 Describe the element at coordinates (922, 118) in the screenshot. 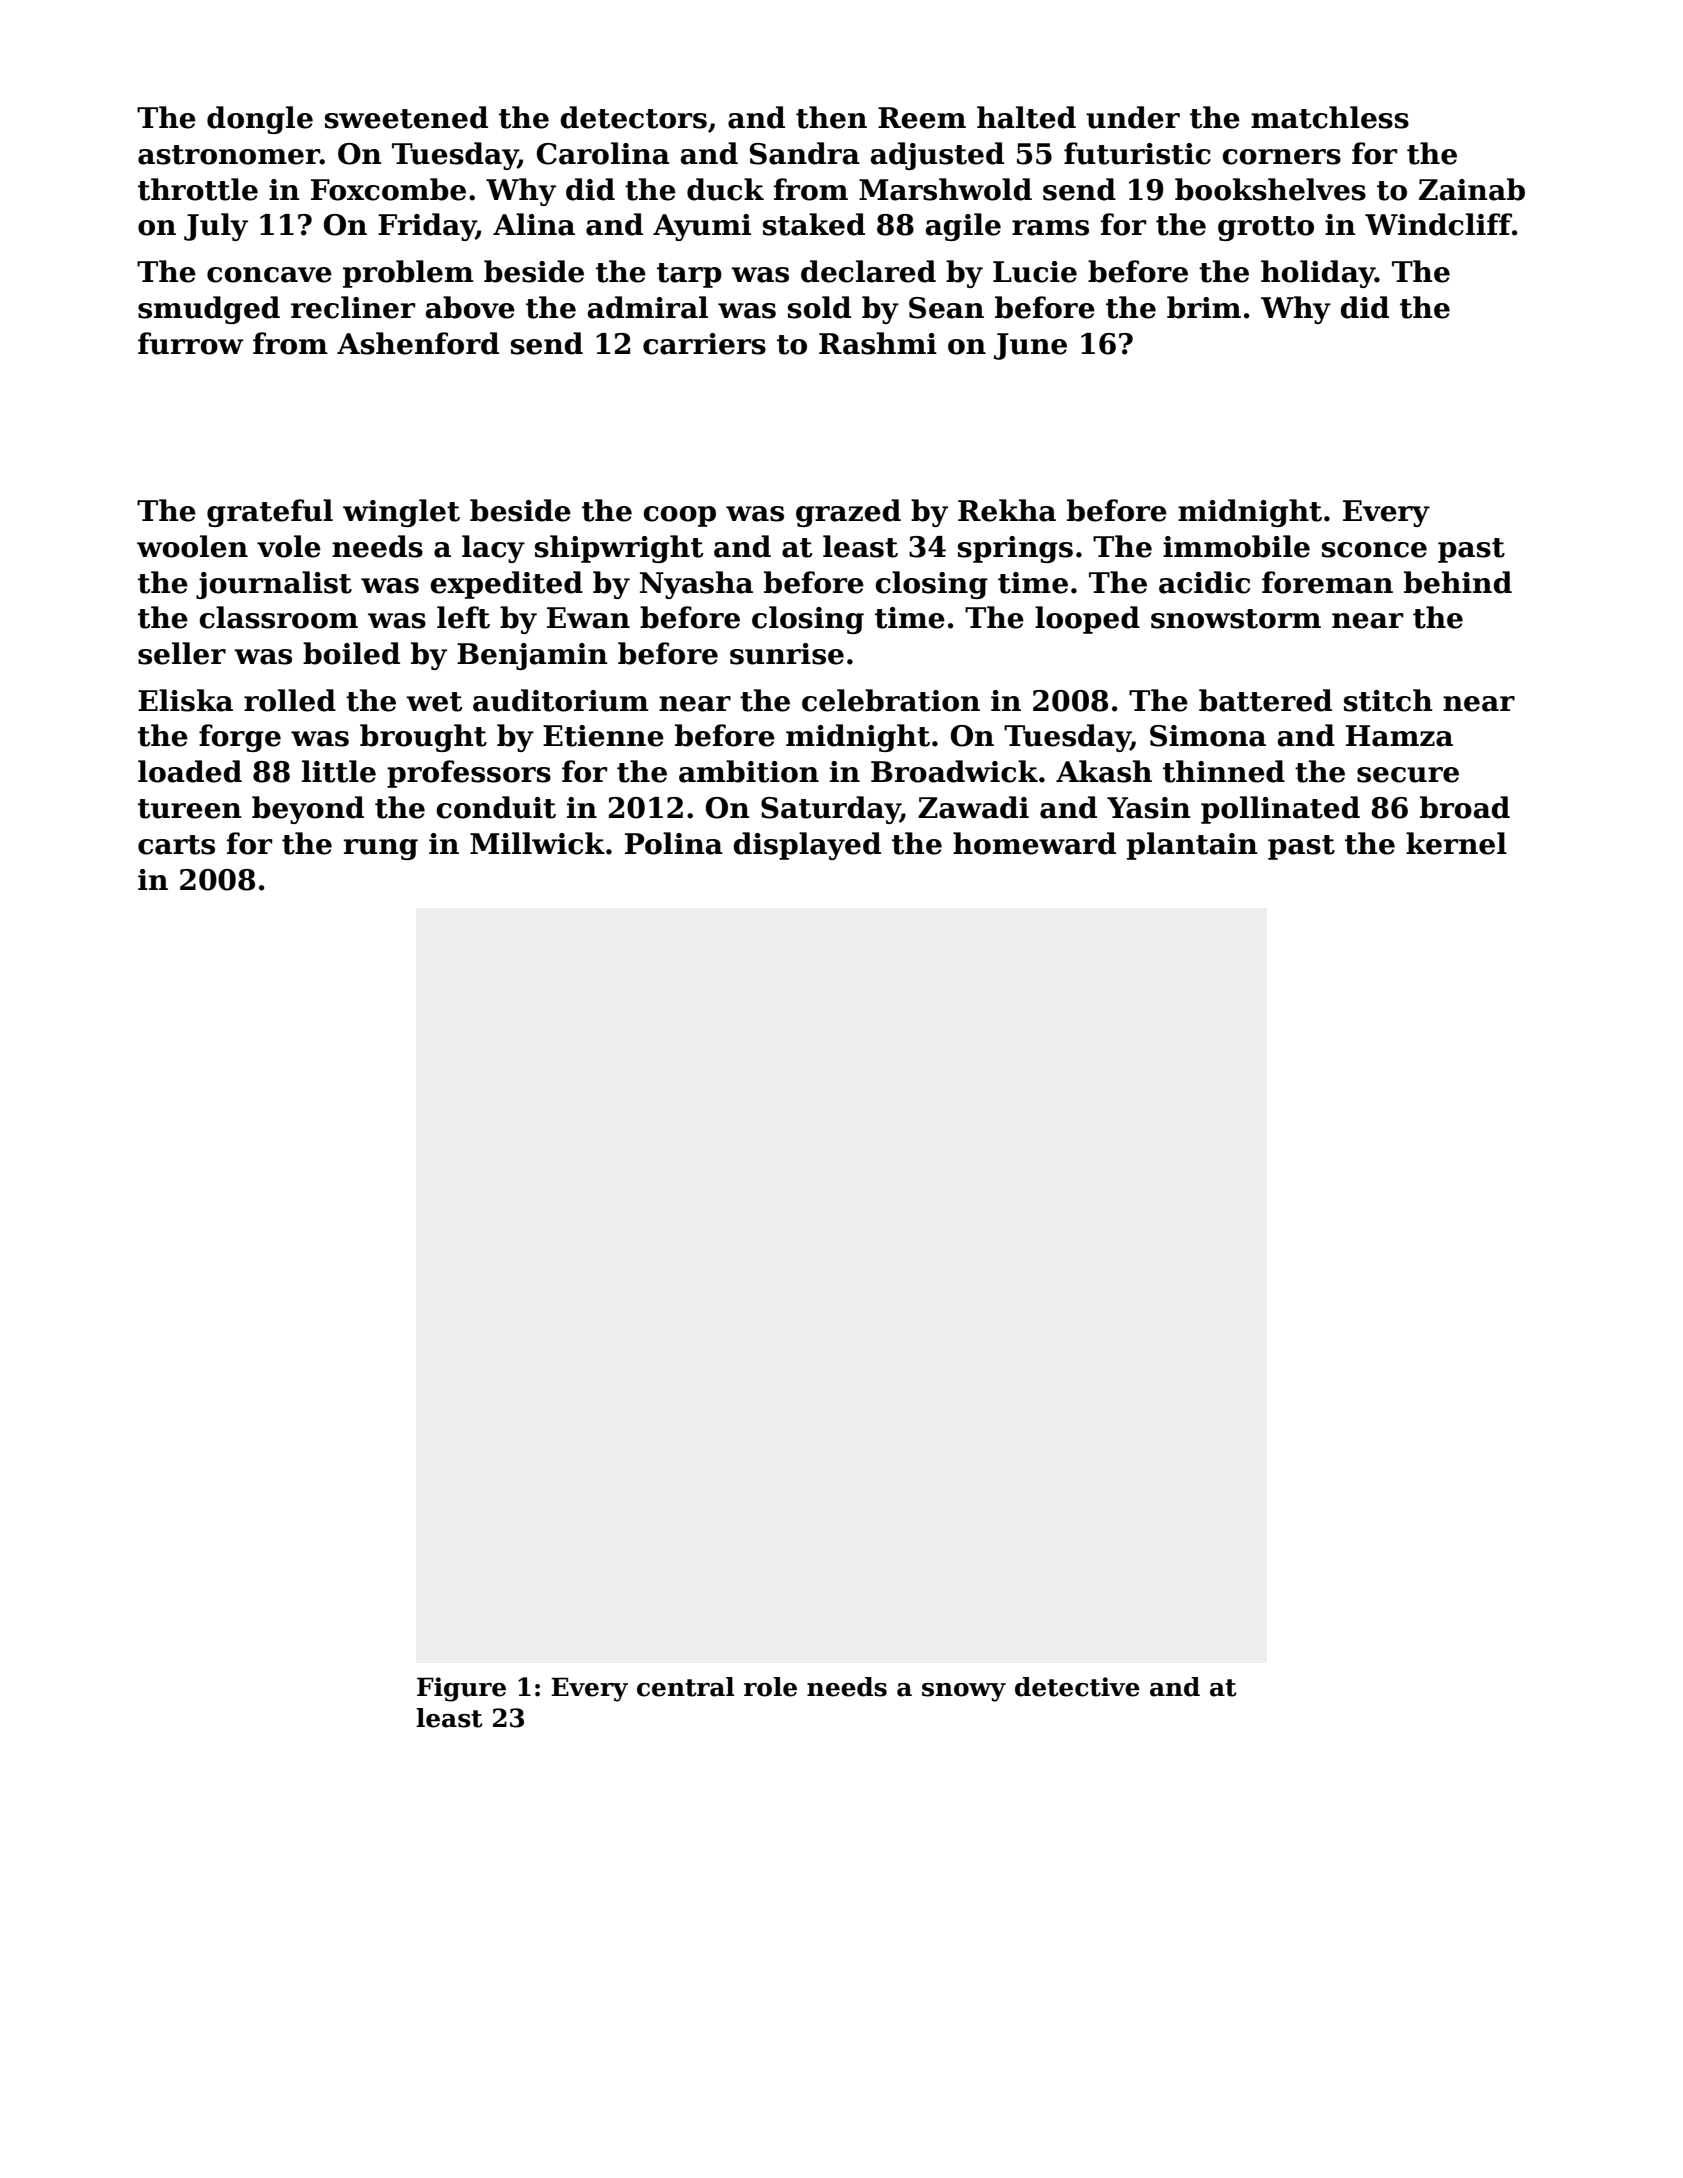

I see `Reem` at that location.
